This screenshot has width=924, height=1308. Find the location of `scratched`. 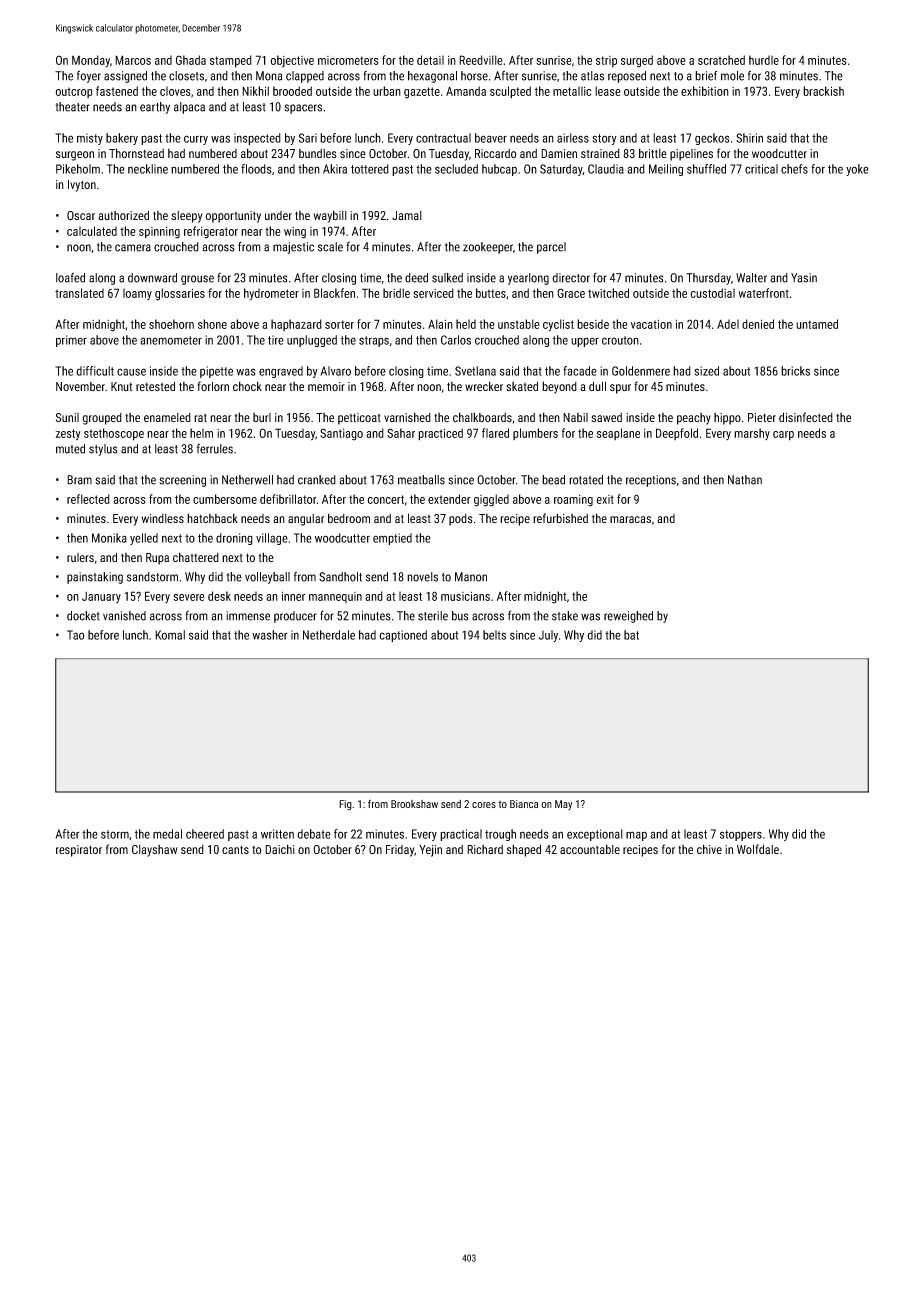

scratched is located at coordinates (721, 60).
